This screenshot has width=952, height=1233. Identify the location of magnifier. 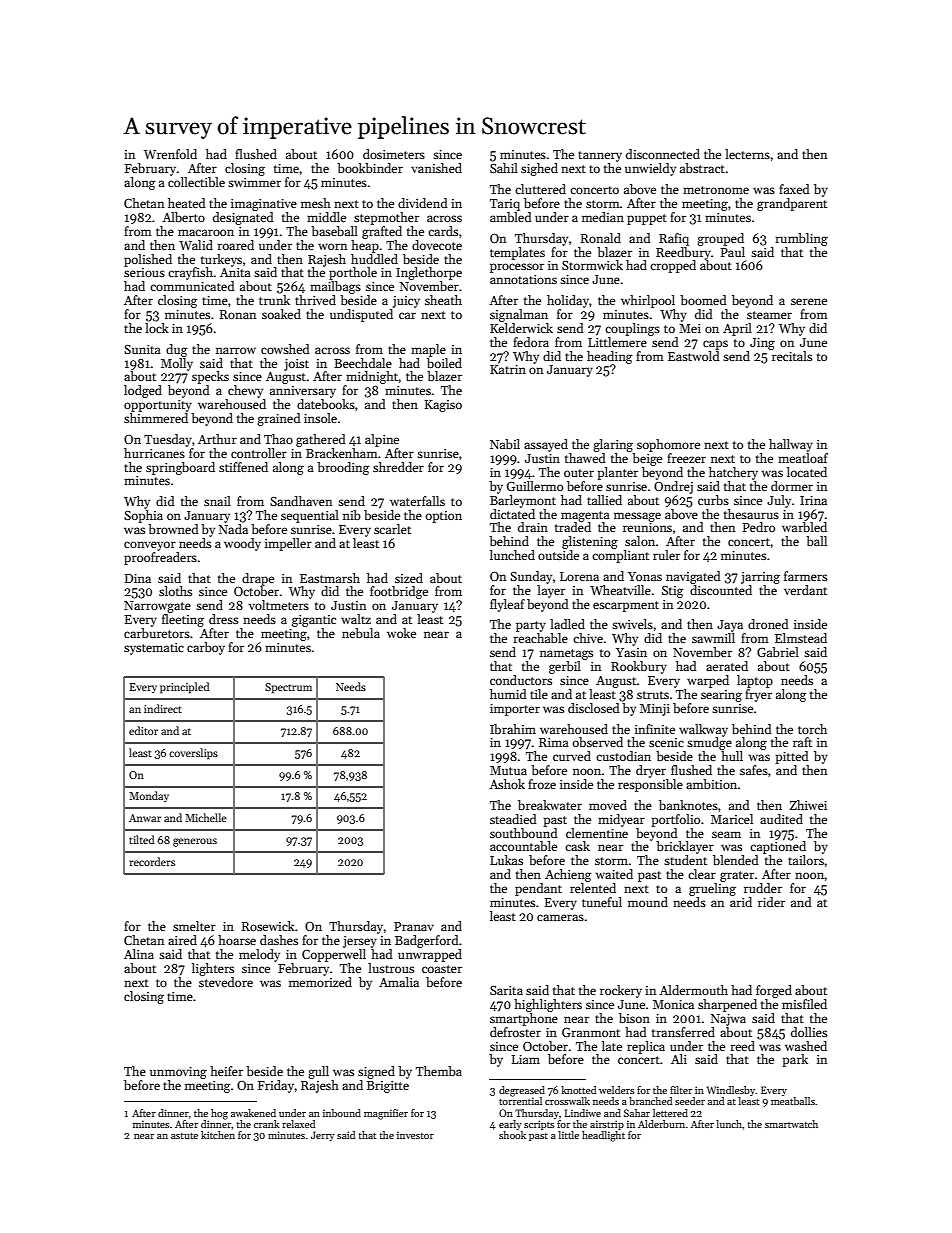
(386, 1114).
